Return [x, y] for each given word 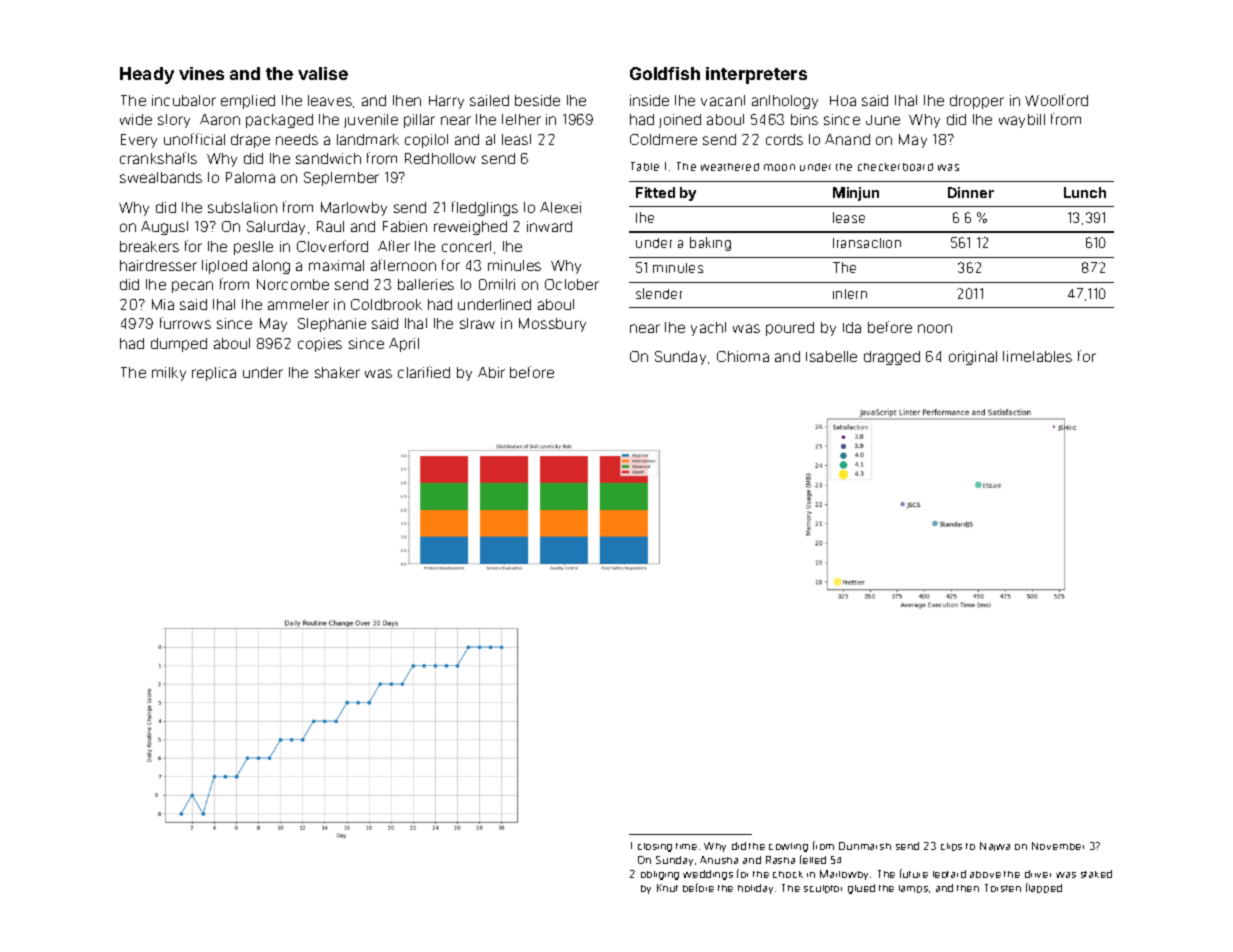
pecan [192, 287]
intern [850, 294]
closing [655, 847]
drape [250, 141]
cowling [788, 847]
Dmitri [497, 284]
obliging [660, 875]
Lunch [1085, 192]
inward [549, 226]
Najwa [995, 846]
